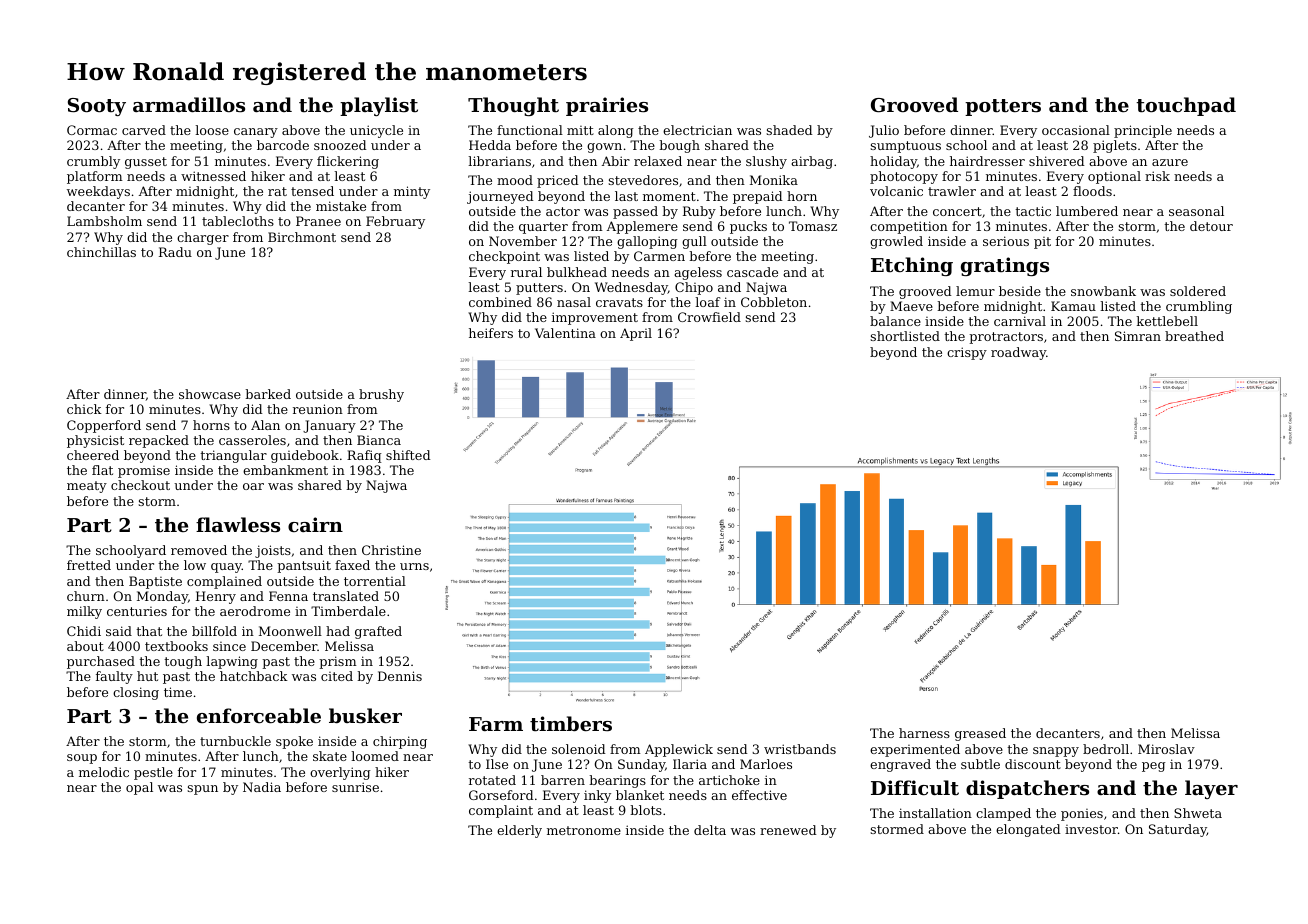 Image resolution: width=1308 pixels, height=924 pixels. I want to click on turnbuckle, so click(235, 741).
